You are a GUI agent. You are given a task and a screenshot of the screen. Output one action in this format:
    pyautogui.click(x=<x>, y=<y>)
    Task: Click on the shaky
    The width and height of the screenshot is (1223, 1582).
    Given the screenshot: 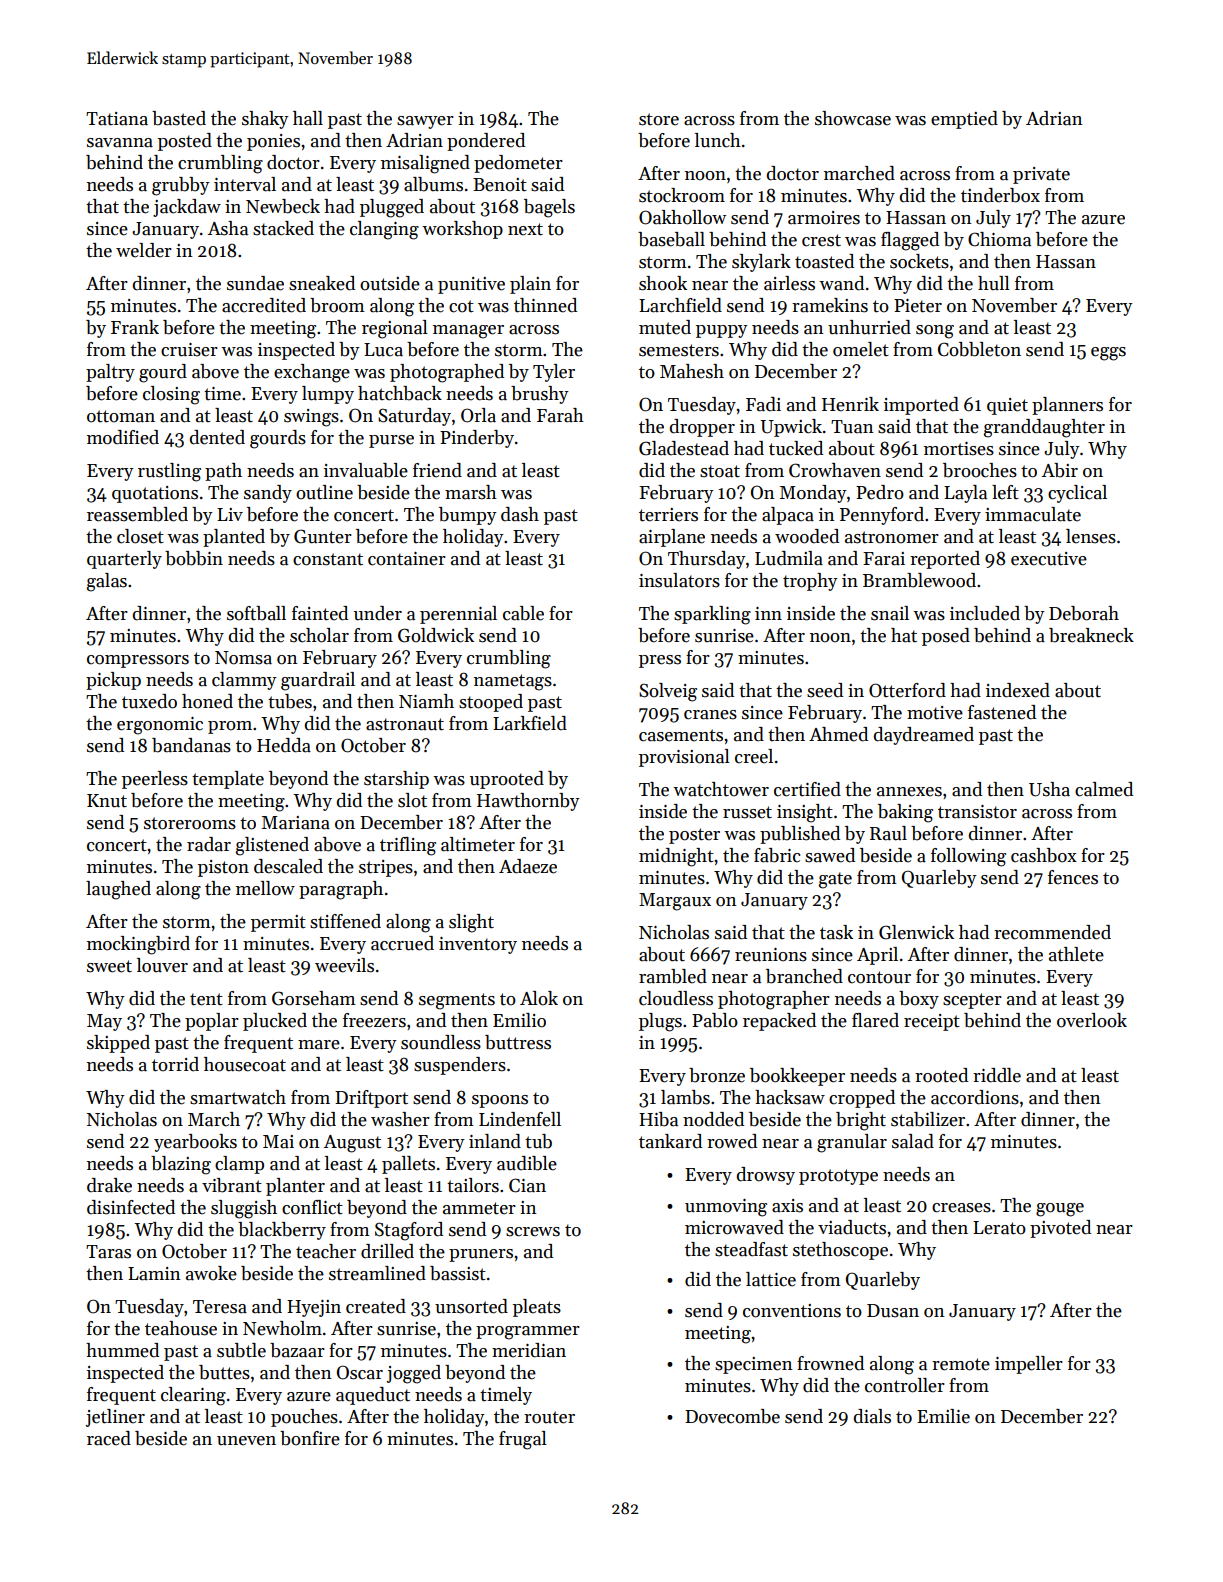 What is the action you would take?
    pyautogui.click(x=265, y=120)
